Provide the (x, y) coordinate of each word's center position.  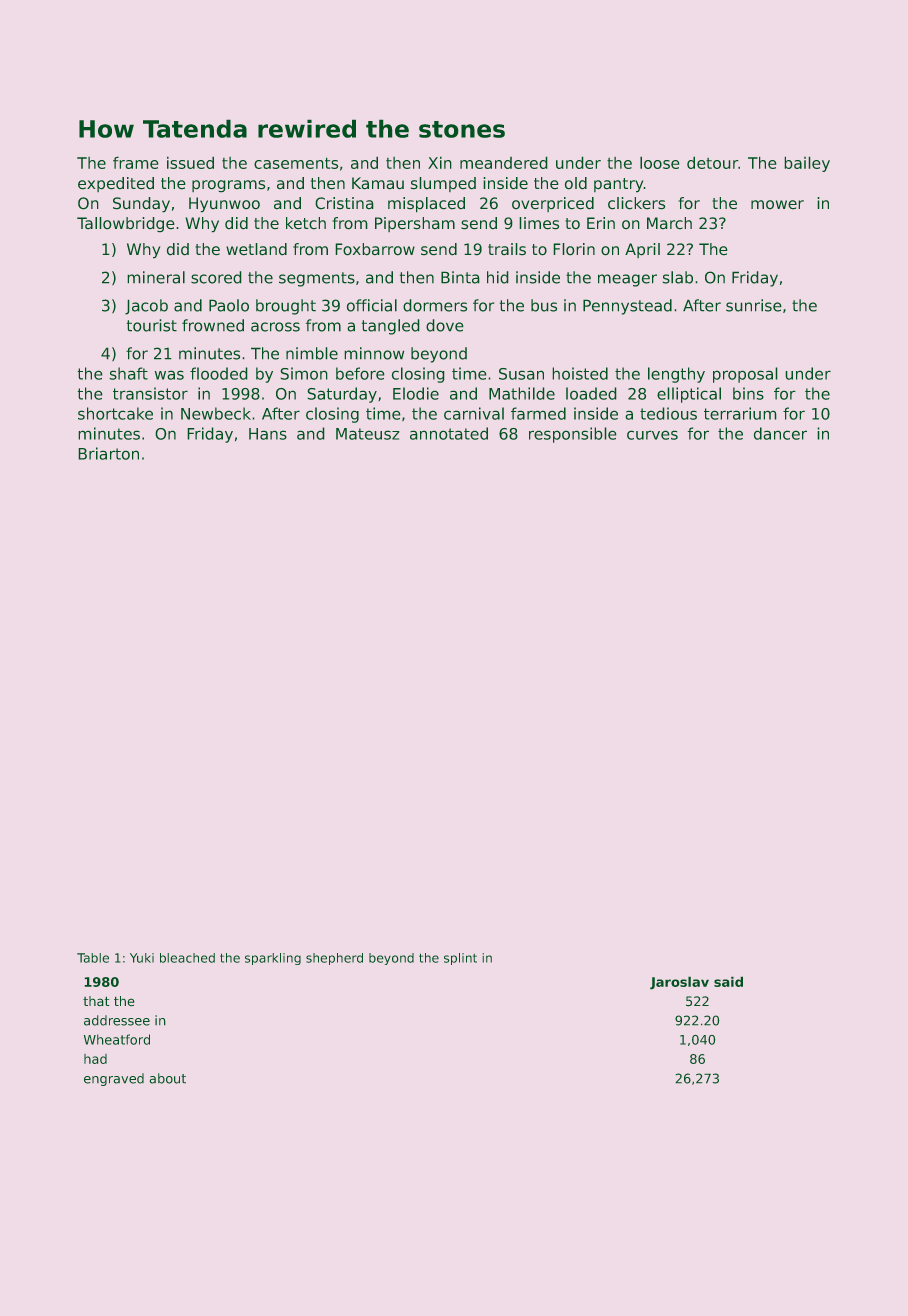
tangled (390, 327)
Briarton (109, 453)
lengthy (676, 375)
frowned (213, 325)
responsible (572, 435)
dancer (780, 433)
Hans (268, 434)
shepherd (334, 959)
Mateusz (367, 434)
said (728, 982)
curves (652, 435)
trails (507, 249)
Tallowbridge (125, 224)
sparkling (273, 959)
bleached (187, 958)
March (669, 223)
